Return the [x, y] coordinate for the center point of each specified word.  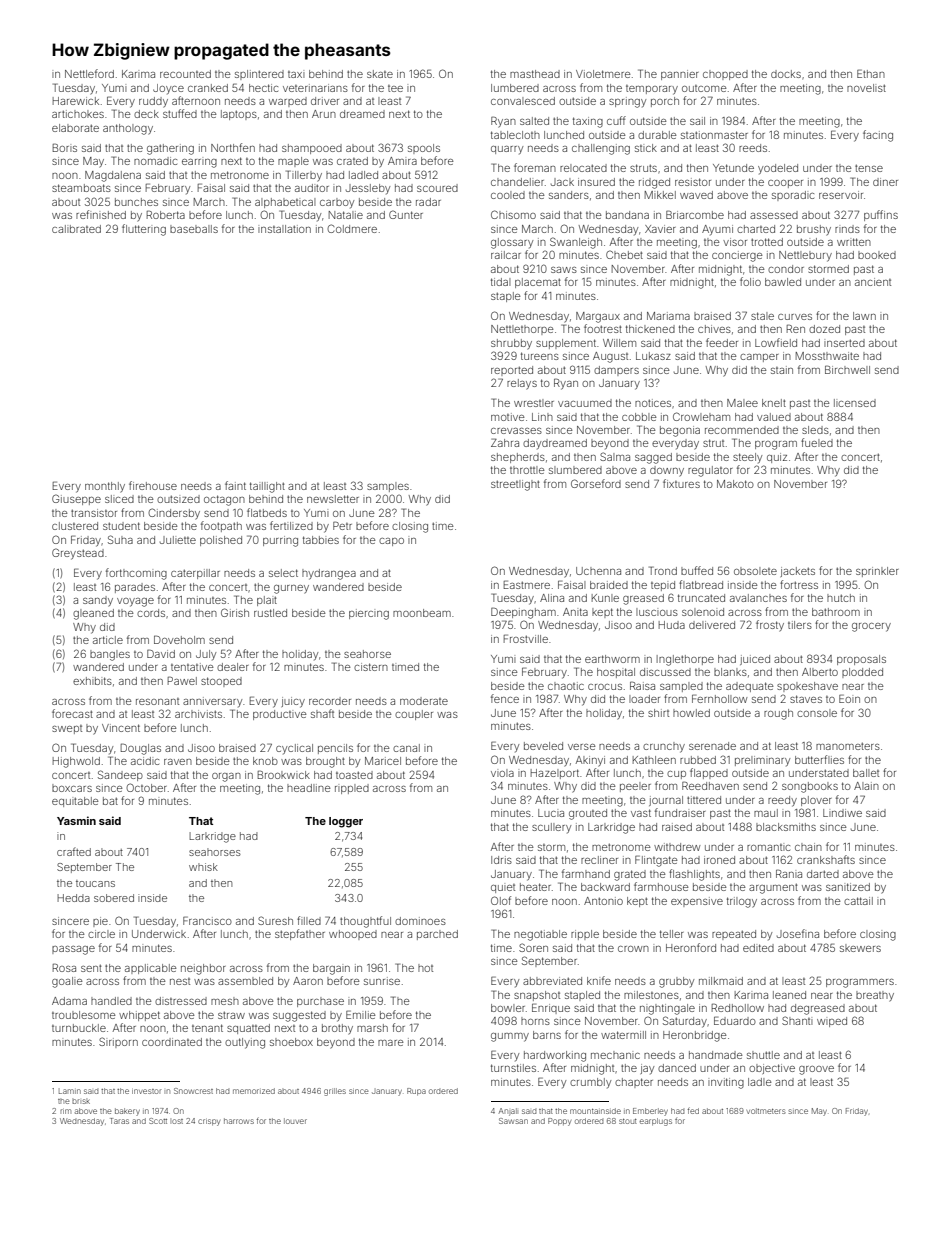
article [108, 640]
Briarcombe [695, 215]
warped [288, 102]
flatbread [701, 584]
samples [388, 487]
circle [101, 934]
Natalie [346, 215]
